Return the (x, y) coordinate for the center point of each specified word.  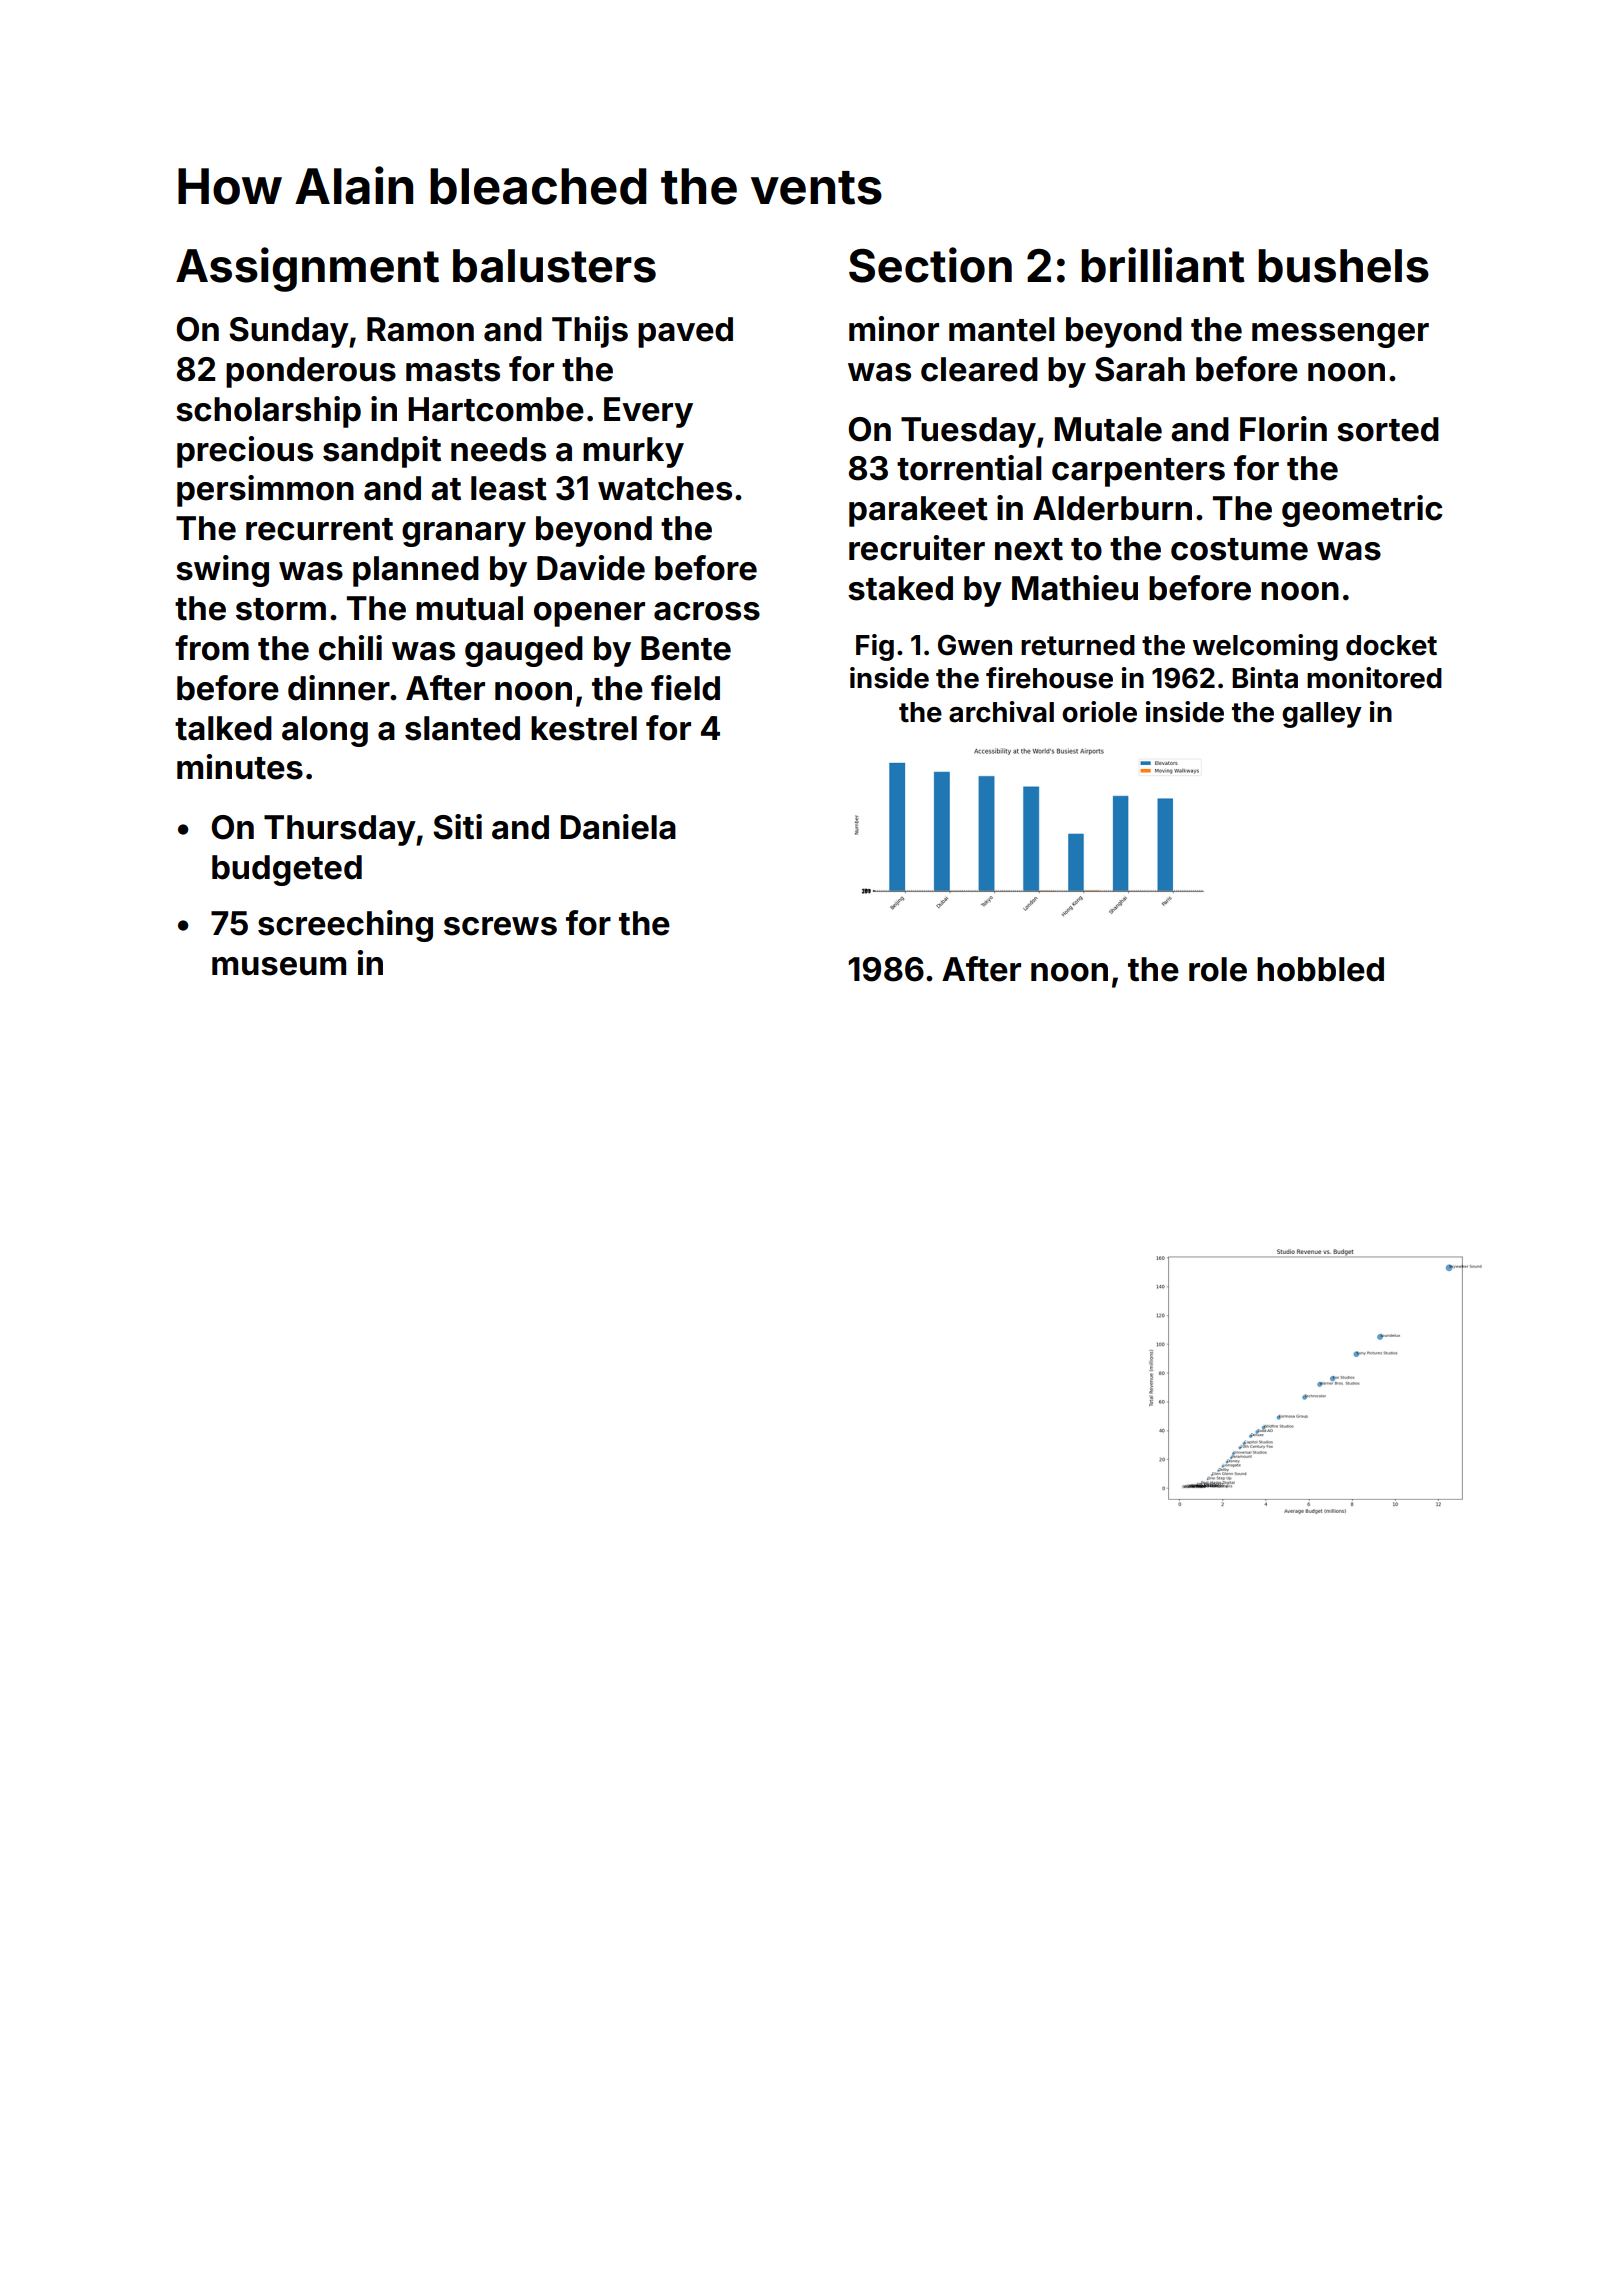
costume (1239, 549)
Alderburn (1112, 508)
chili (350, 648)
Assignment (307, 269)
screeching (345, 926)
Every (648, 412)
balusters (554, 266)
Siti (457, 827)
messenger (1340, 335)
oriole (1099, 712)
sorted (1388, 429)
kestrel (584, 728)
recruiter (917, 548)
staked (900, 588)
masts (453, 370)
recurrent (319, 529)
